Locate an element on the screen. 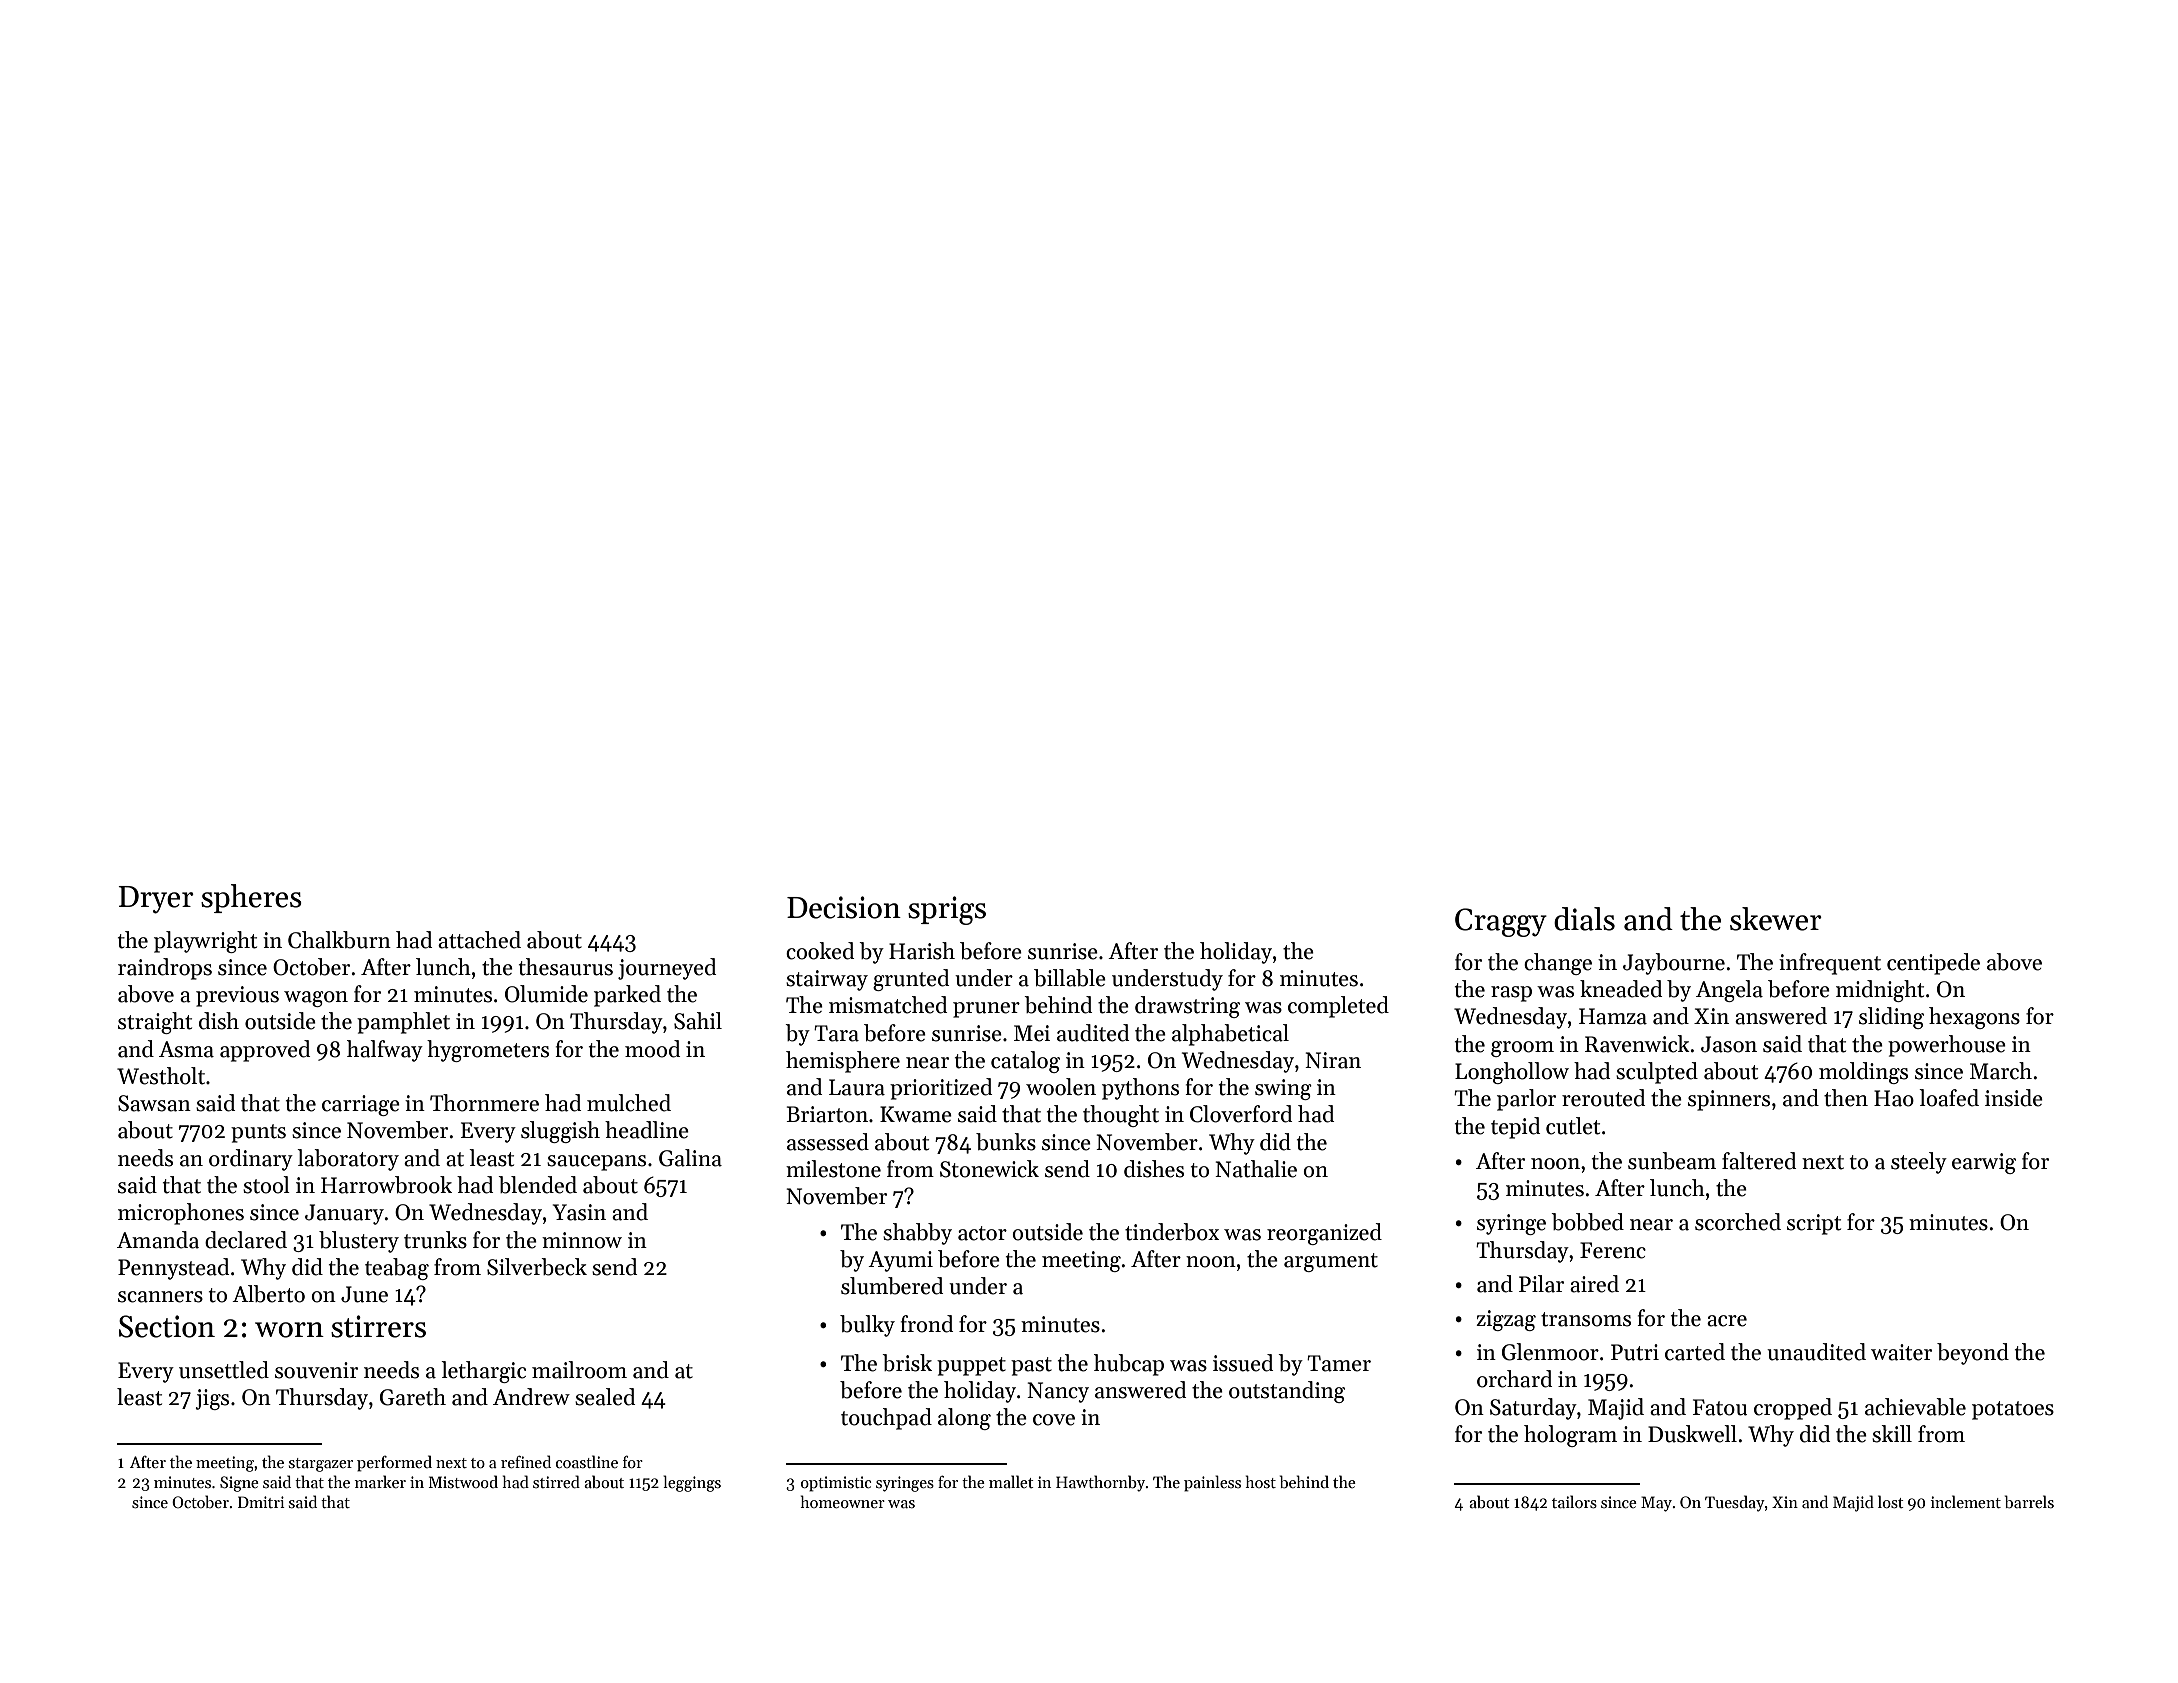 This screenshot has height=1683, width=2178. Mistwood is located at coordinates (463, 1481).
